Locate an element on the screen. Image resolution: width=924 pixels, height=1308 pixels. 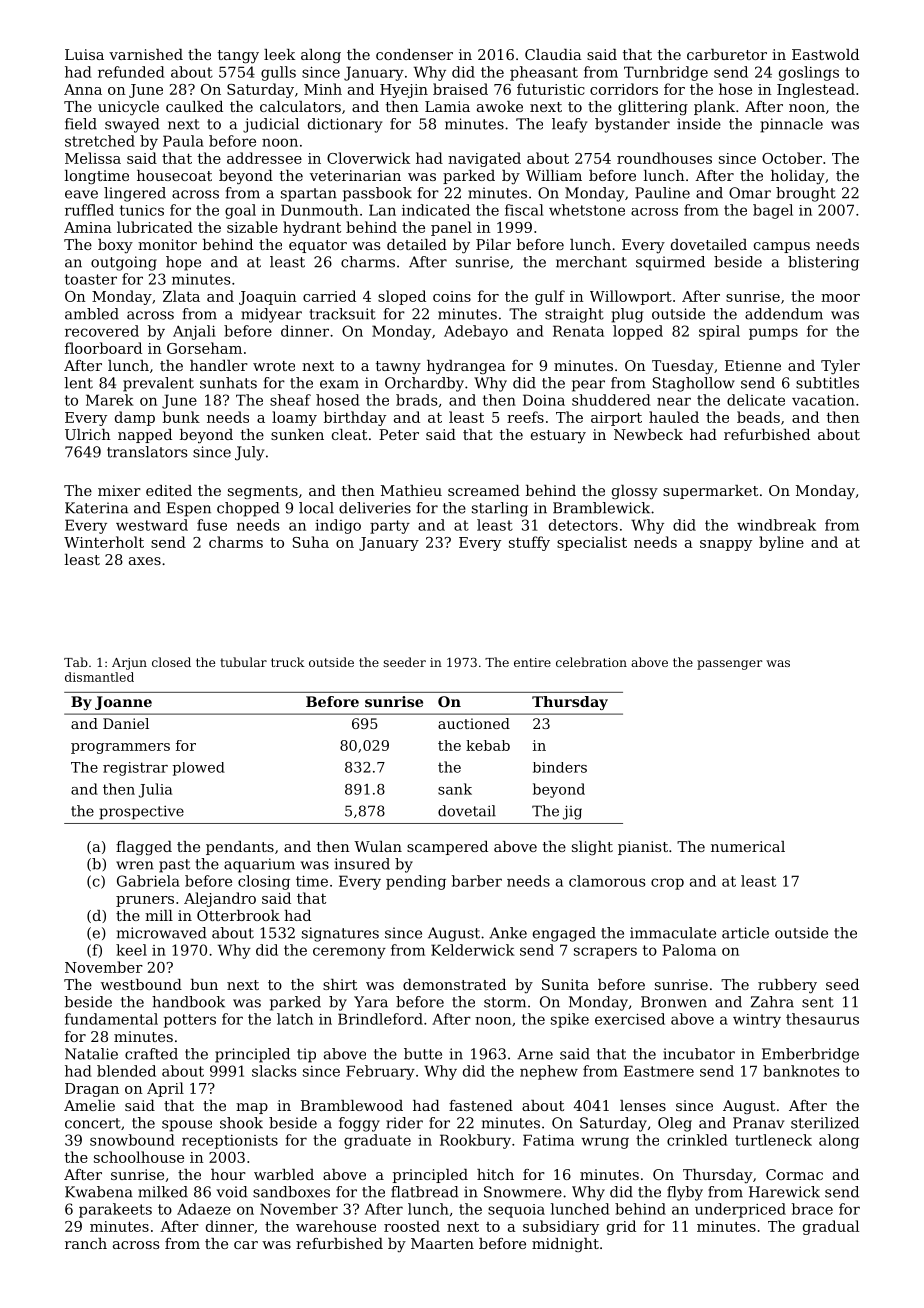
Eastwold is located at coordinates (825, 54).
